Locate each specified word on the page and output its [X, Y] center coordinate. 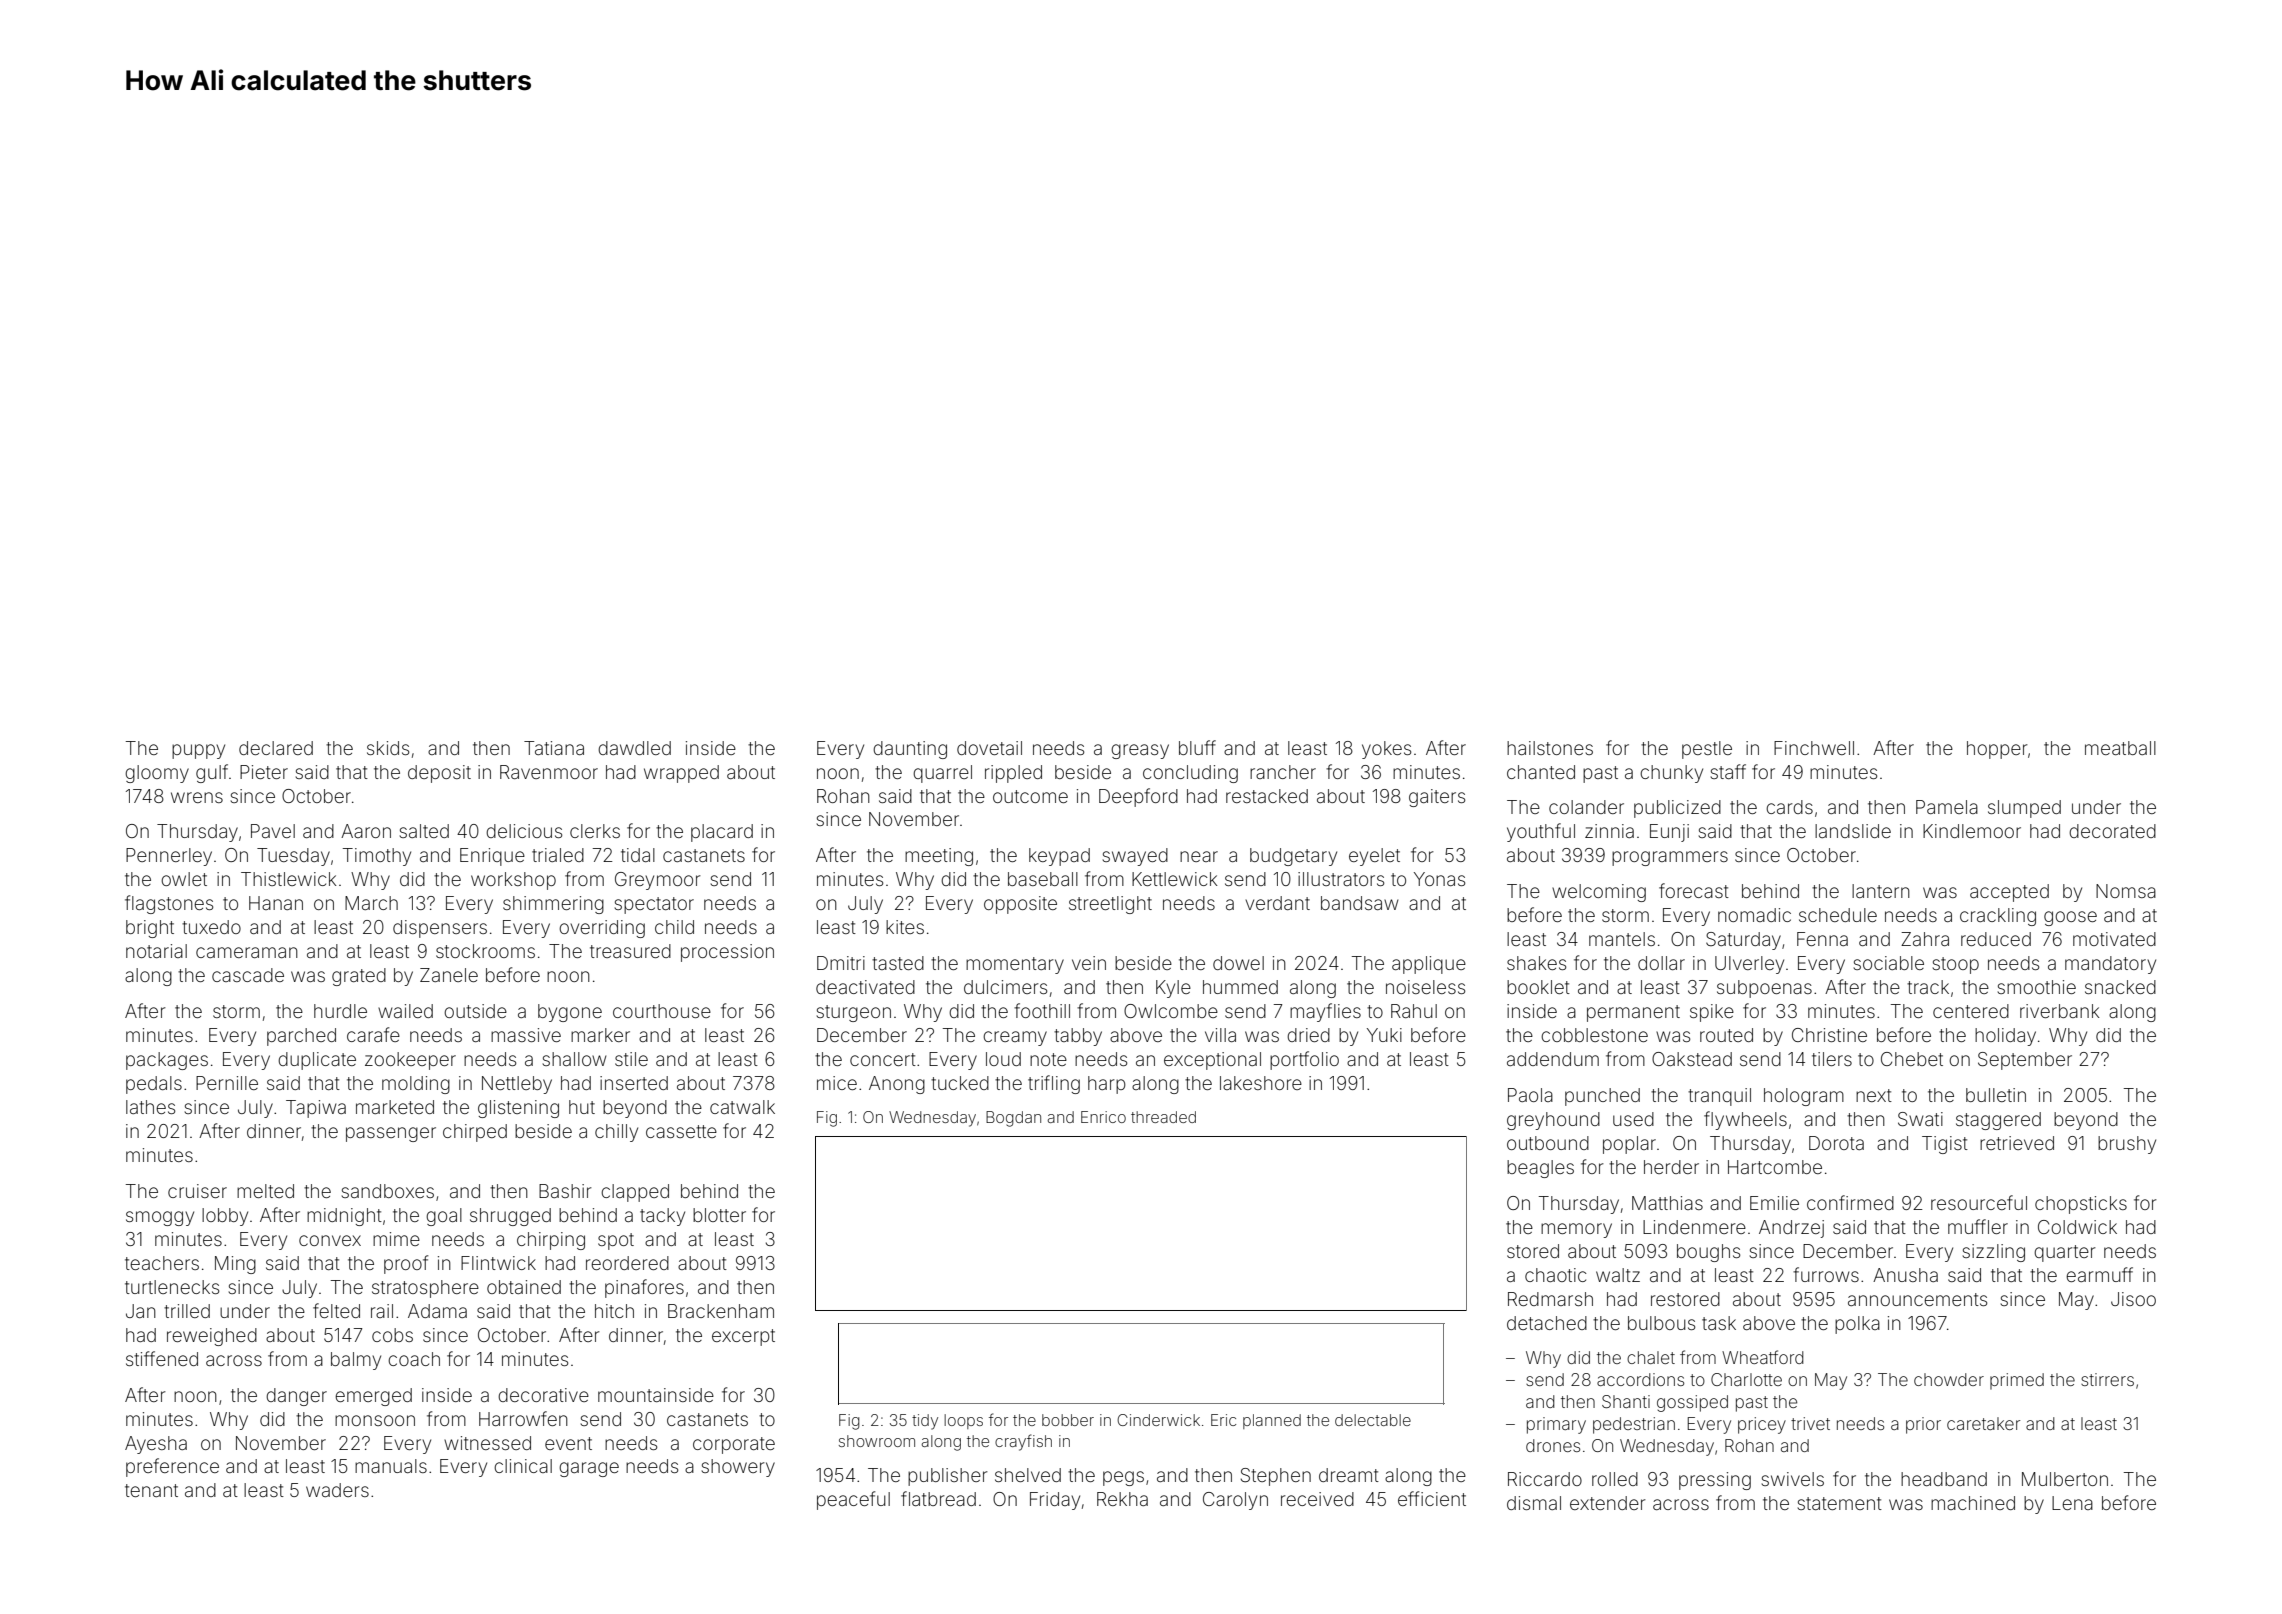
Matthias [1667, 1203]
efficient [1432, 1498]
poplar [1629, 1145]
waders [337, 1490]
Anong [897, 1085]
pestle [1707, 750]
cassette [681, 1131]
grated [359, 977]
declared [276, 748]
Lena [2072, 1503]
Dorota [1836, 1143]
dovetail [989, 748]
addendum [1553, 1059]
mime [396, 1239]
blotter [719, 1215]
